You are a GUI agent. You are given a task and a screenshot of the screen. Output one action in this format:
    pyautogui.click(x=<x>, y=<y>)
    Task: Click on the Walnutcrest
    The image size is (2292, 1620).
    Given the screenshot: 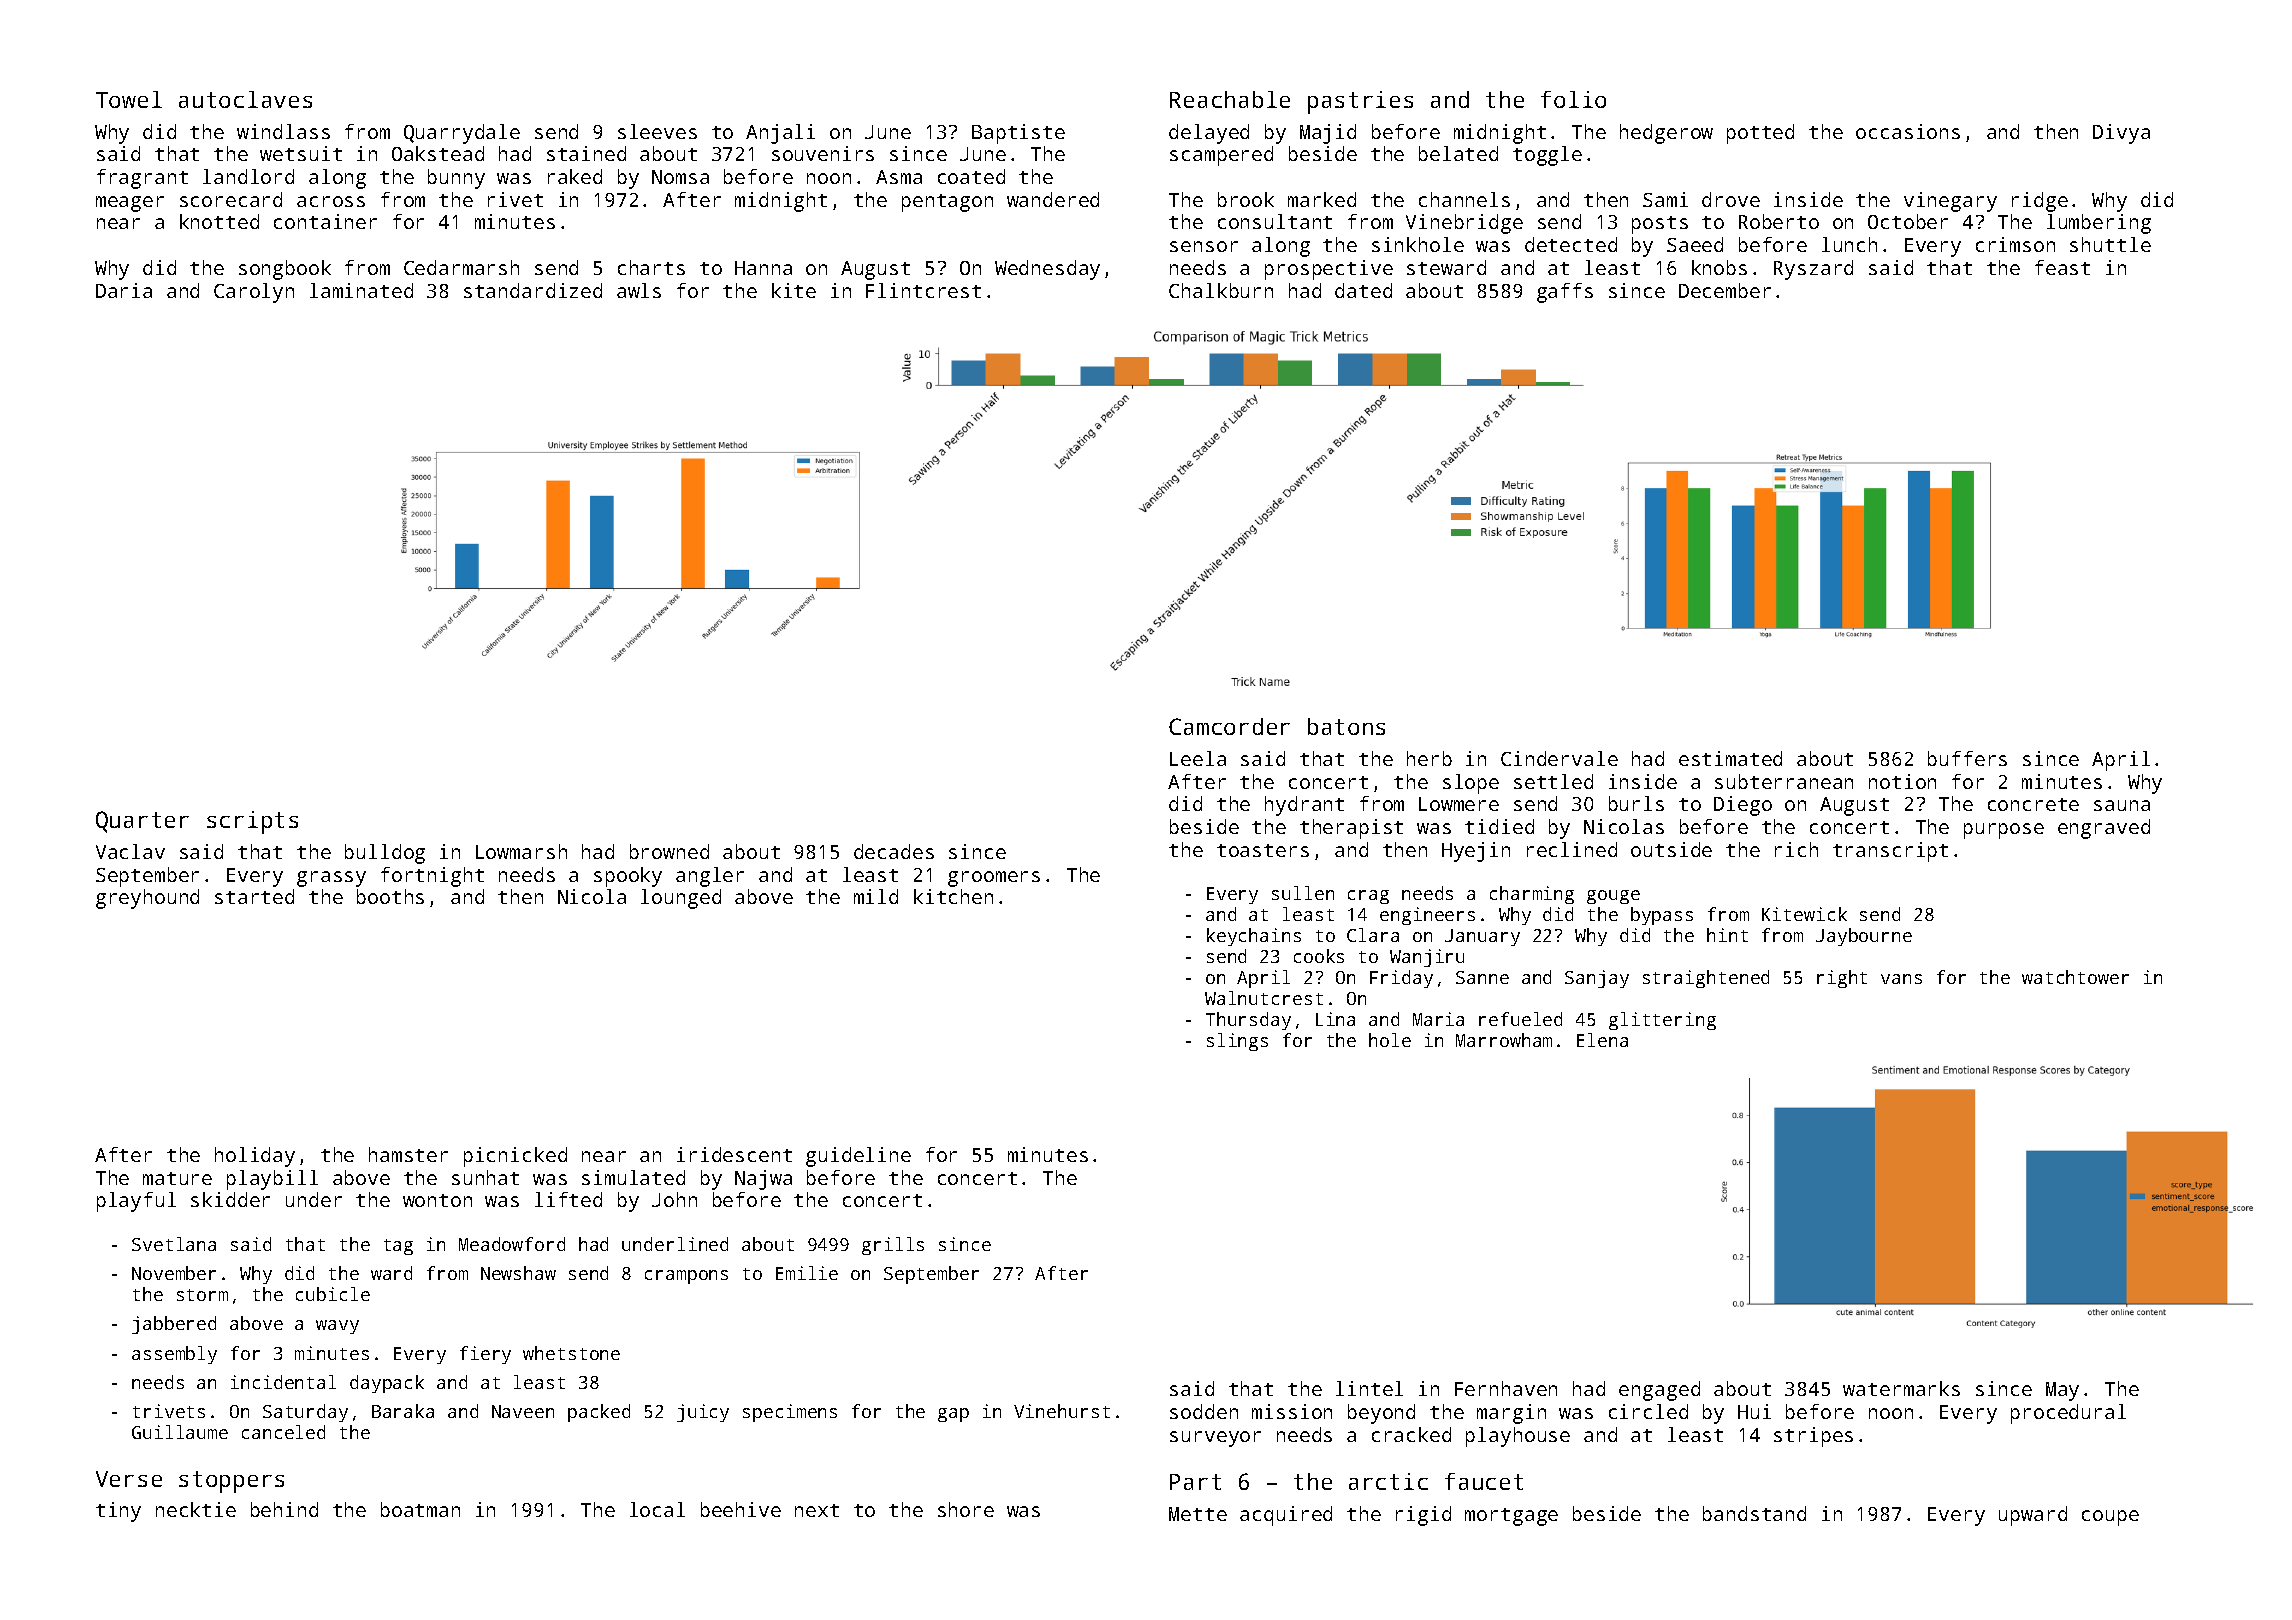 What is the action you would take?
    pyautogui.click(x=1264, y=998)
